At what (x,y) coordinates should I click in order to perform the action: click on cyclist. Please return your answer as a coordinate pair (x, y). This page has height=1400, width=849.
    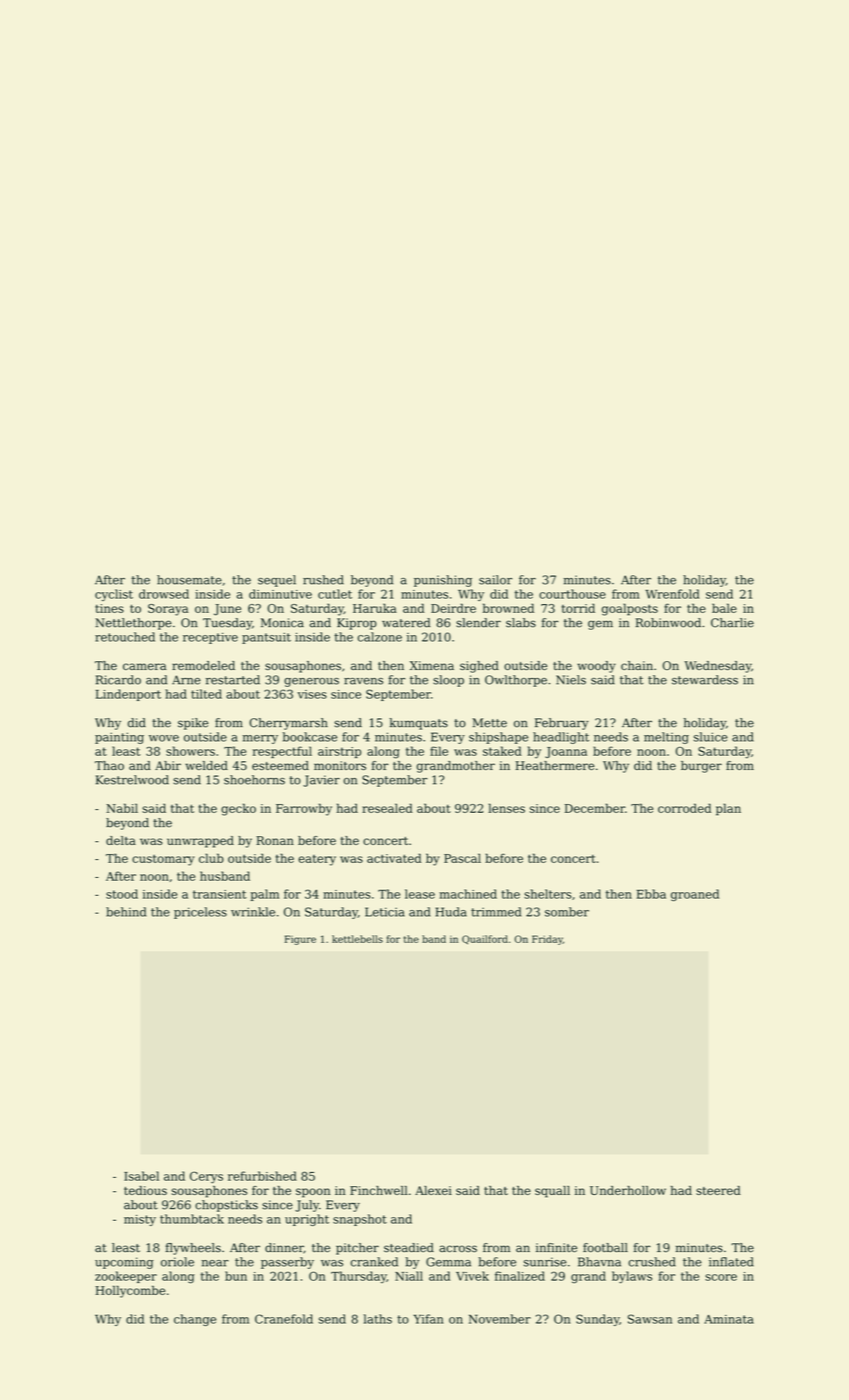
    Looking at the image, I should click on (114, 595).
